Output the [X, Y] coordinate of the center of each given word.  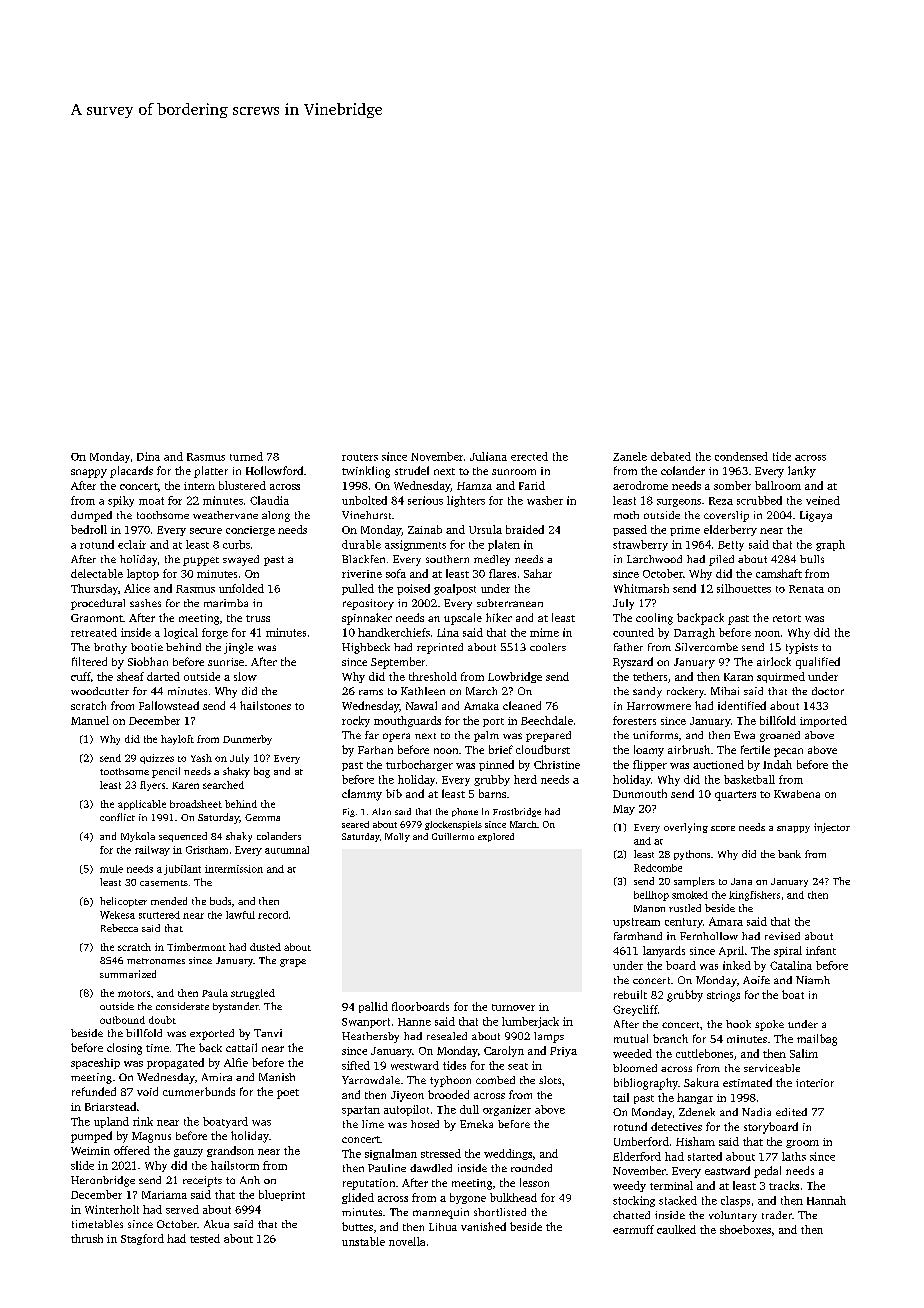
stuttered [159, 915]
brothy [110, 648]
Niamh [813, 980]
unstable [363, 1241]
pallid [373, 1007]
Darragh [694, 633]
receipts [202, 1181]
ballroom [778, 485]
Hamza [474, 486]
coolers [548, 647]
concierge [250, 531]
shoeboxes [745, 1229]
